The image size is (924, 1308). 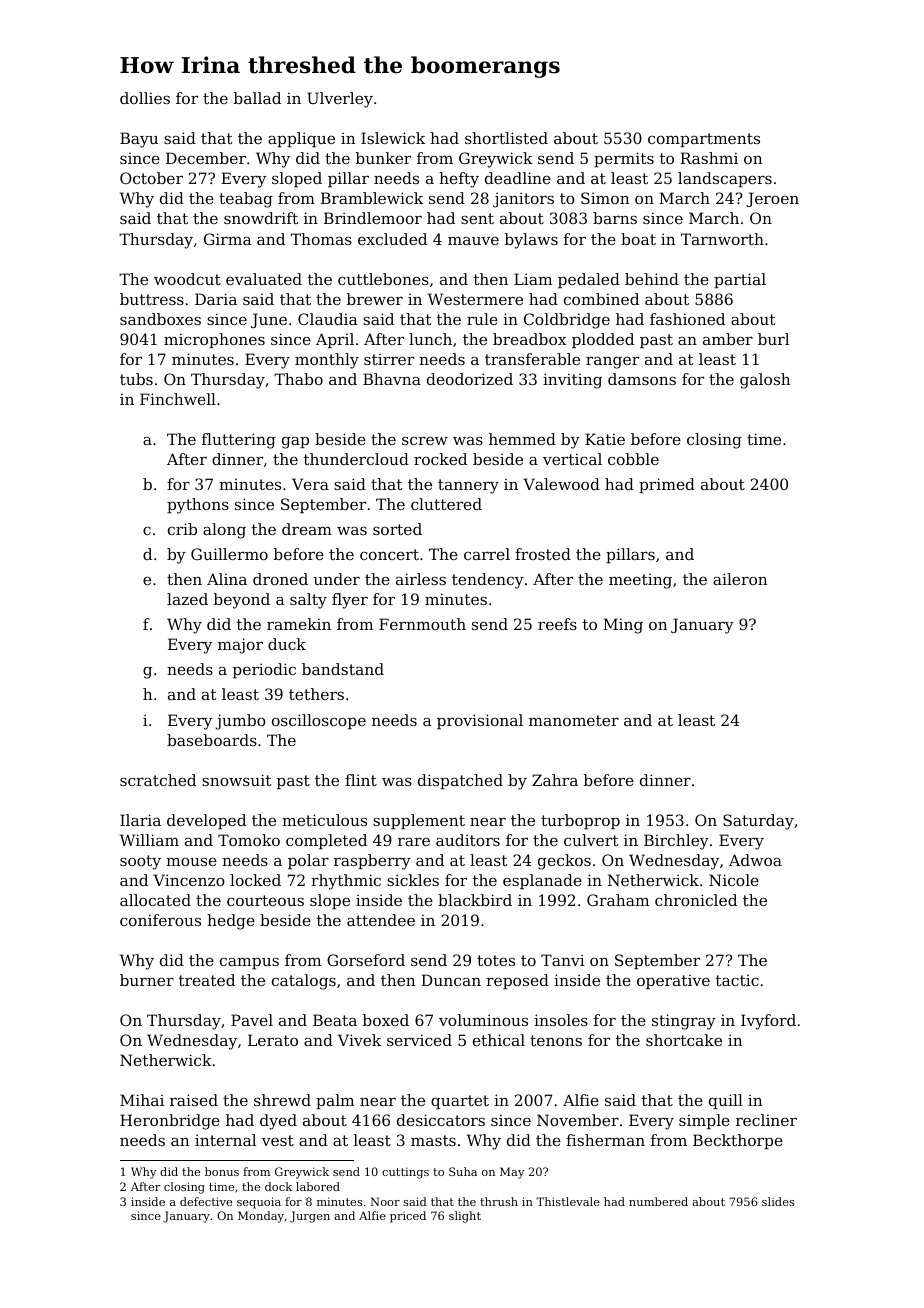 I want to click on Islewick, so click(x=393, y=138).
